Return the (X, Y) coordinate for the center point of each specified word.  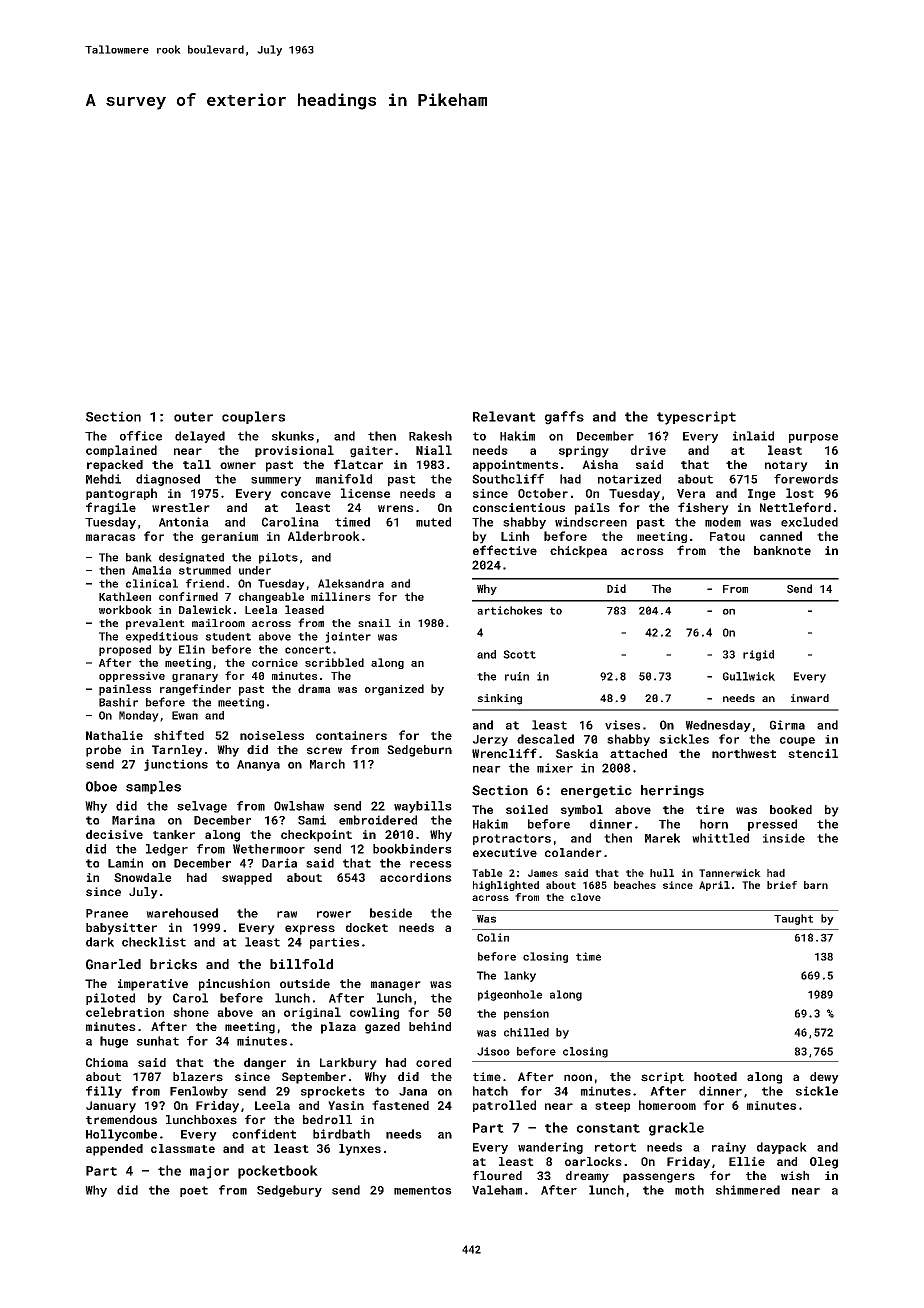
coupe (797, 741)
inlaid (753, 436)
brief (782, 885)
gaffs (564, 418)
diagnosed (168, 480)
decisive (114, 834)
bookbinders (412, 849)
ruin (517, 676)
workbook (125, 609)
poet (194, 1191)
